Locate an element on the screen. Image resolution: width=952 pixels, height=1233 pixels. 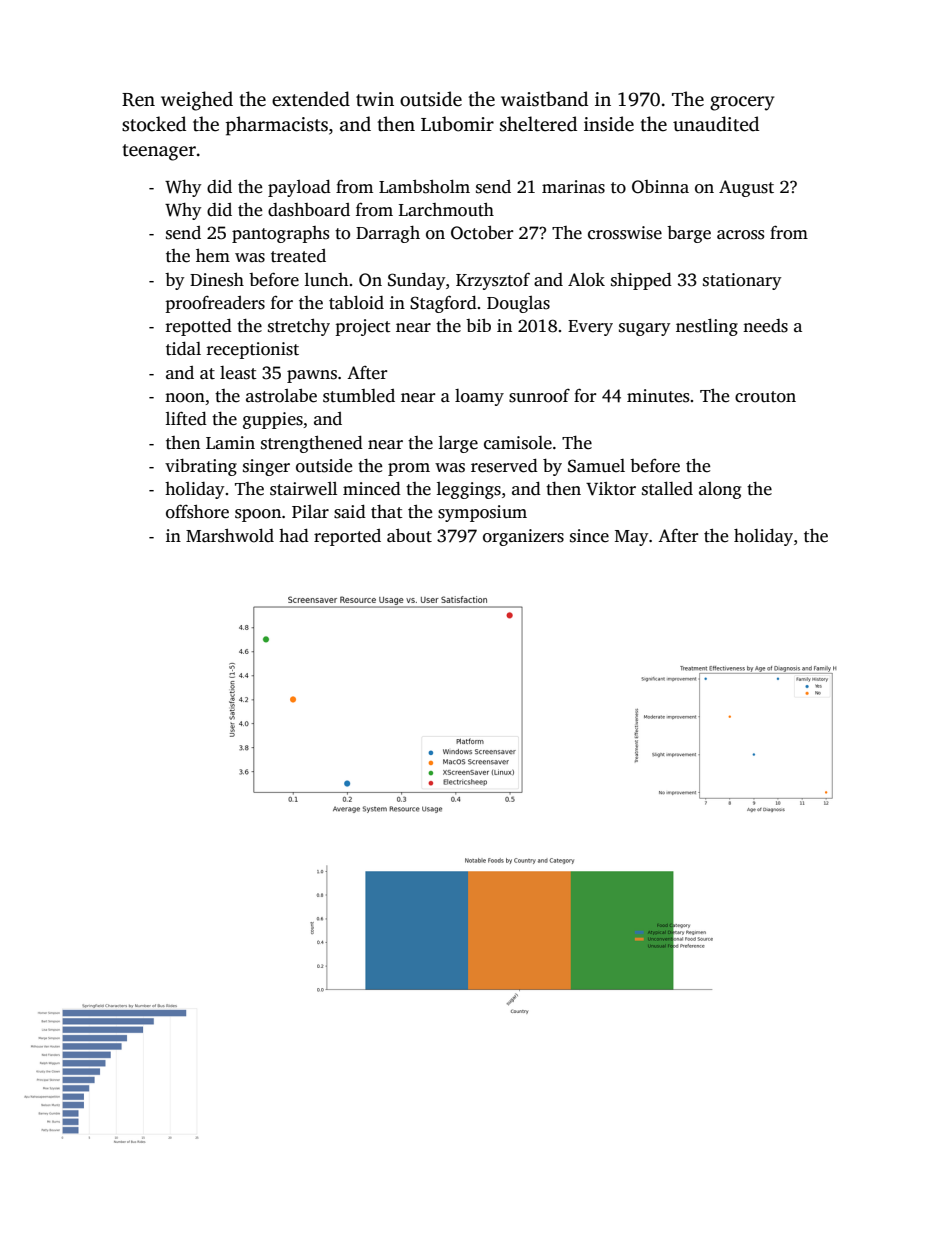
twin is located at coordinates (375, 99).
